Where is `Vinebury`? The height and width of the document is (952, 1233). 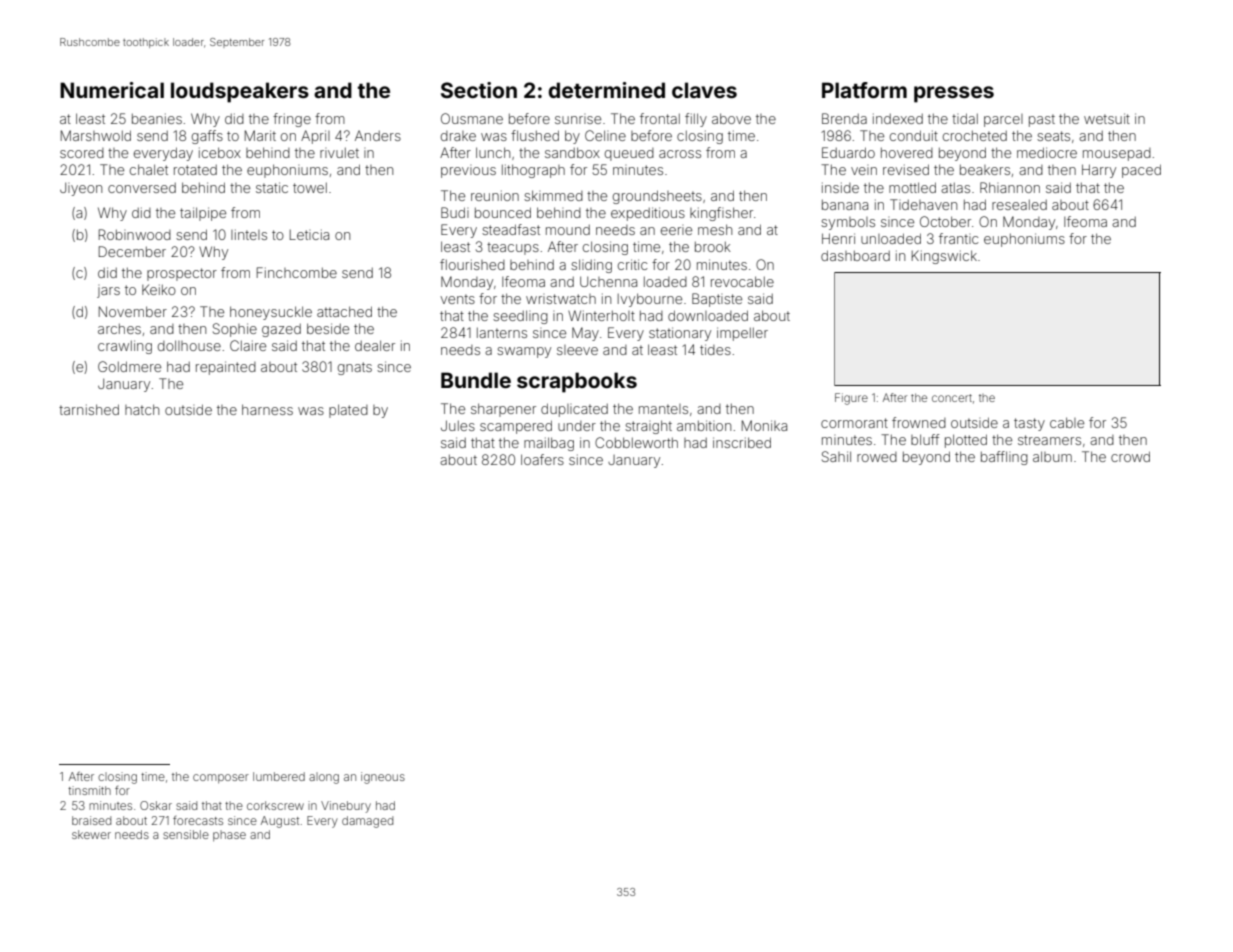 Vinebury is located at coordinates (346, 807).
